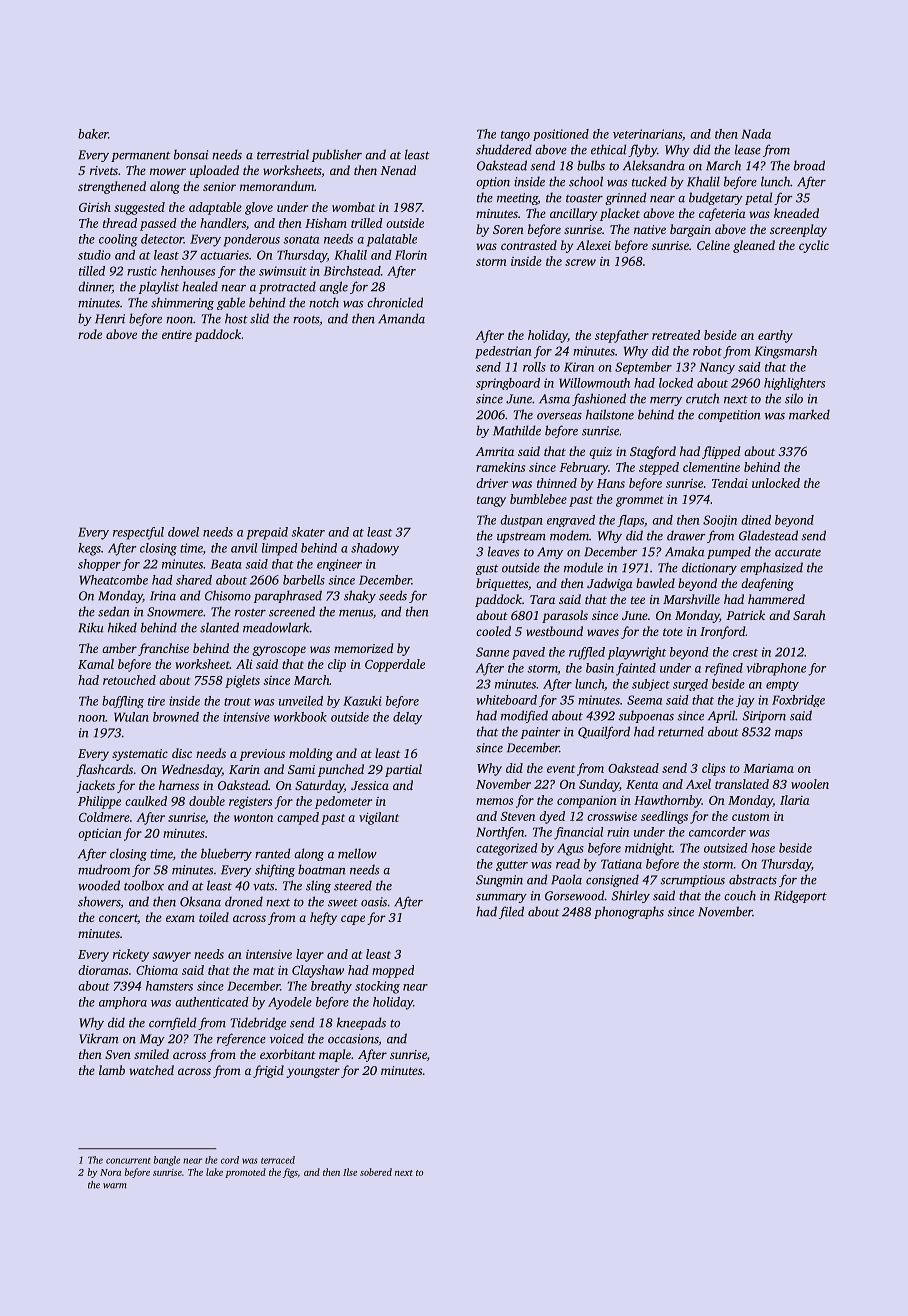 The width and height of the screenshot is (908, 1316). What do you see at coordinates (313, 1072) in the screenshot?
I see `youngster` at bounding box center [313, 1072].
